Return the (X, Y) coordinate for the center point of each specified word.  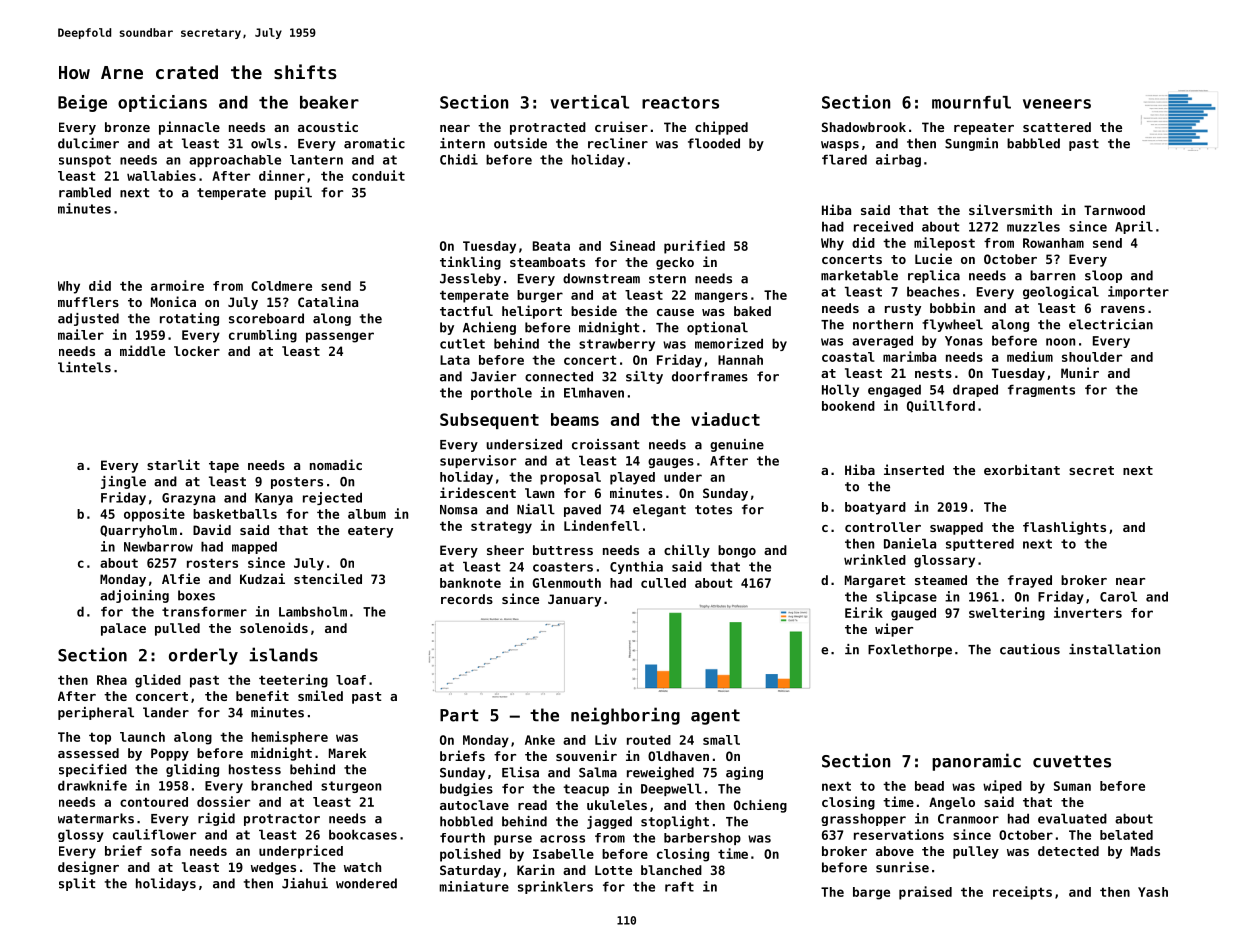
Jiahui (305, 883)
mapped (254, 547)
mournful (971, 102)
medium (1030, 356)
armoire (177, 285)
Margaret (875, 581)
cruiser (621, 126)
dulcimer (88, 143)
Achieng (489, 328)
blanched (671, 870)
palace (123, 629)
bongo (737, 551)
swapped (956, 528)
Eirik (864, 612)
